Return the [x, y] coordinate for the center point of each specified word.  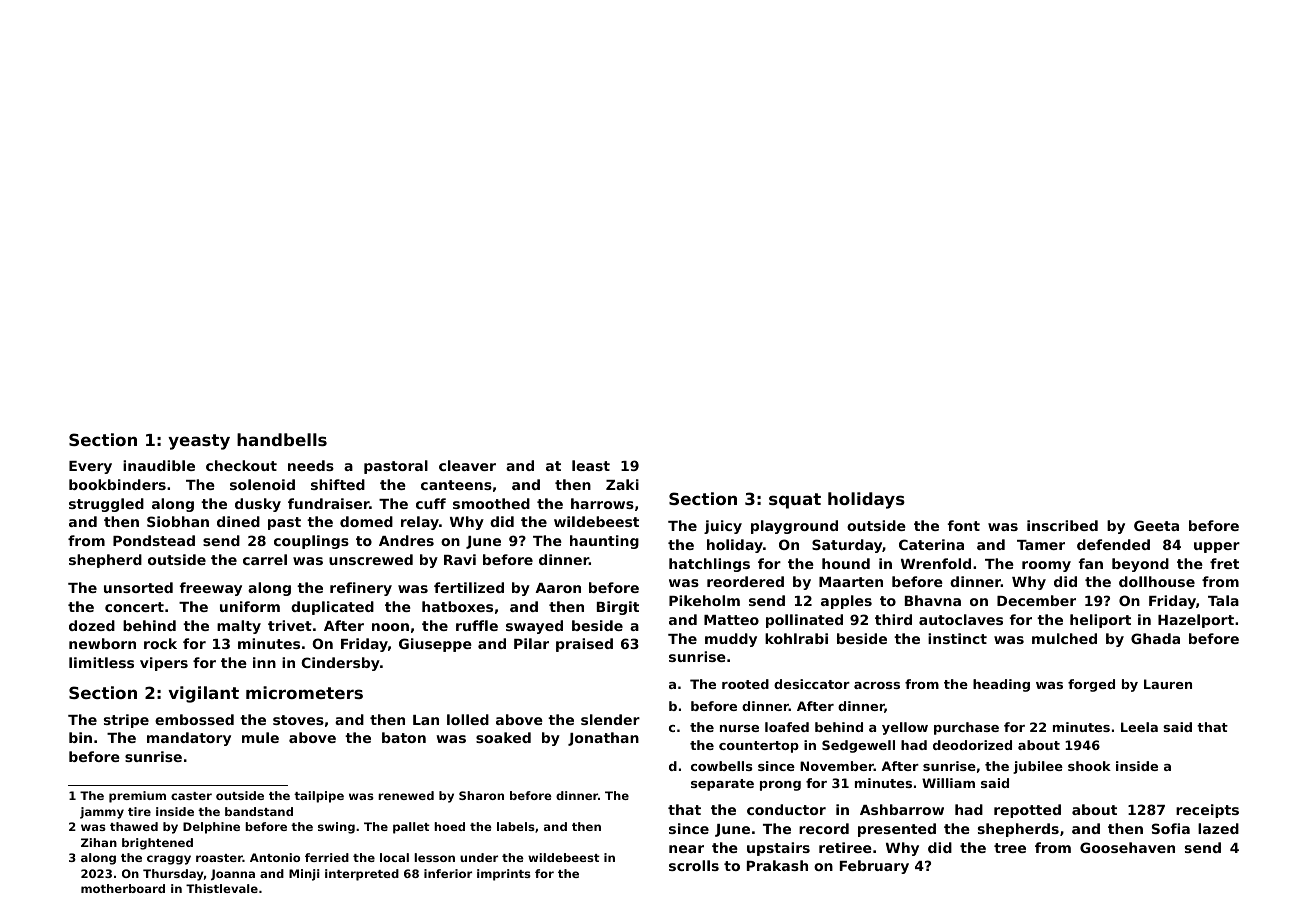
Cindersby [340, 664]
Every [90, 467]
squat [795, 501]
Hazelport [1196, 621]
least [591, 465]
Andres [406, 540]
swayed [534, 627]
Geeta [1156, 525]
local [394, 857]
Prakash [777, 865]
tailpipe [319, 797]
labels [516, 826]
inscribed [1062, 525]
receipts [1207, 811]
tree [1010, 848]
